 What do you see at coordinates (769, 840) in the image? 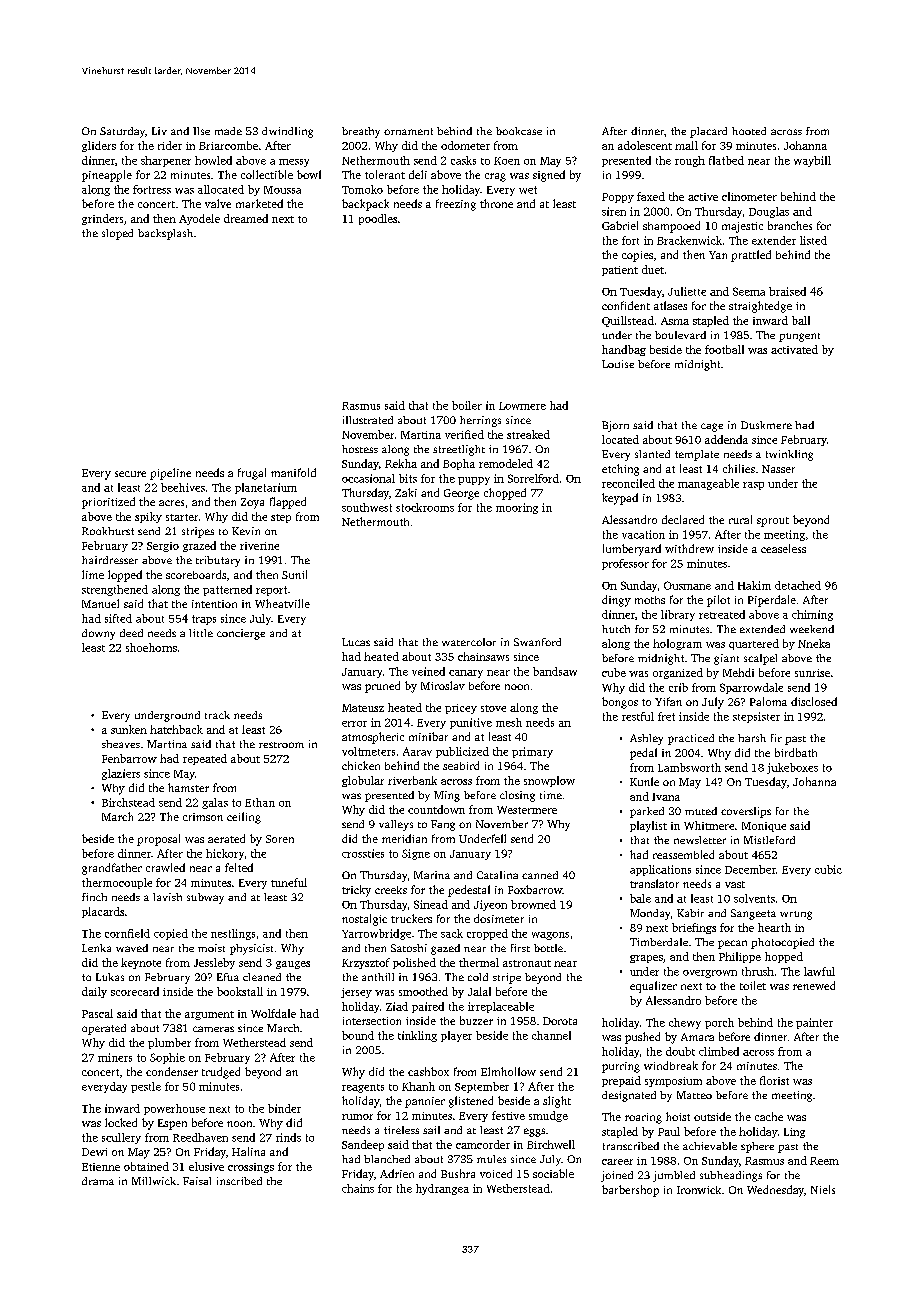
I see `Mistleford` at bounding box center [769, 840].
